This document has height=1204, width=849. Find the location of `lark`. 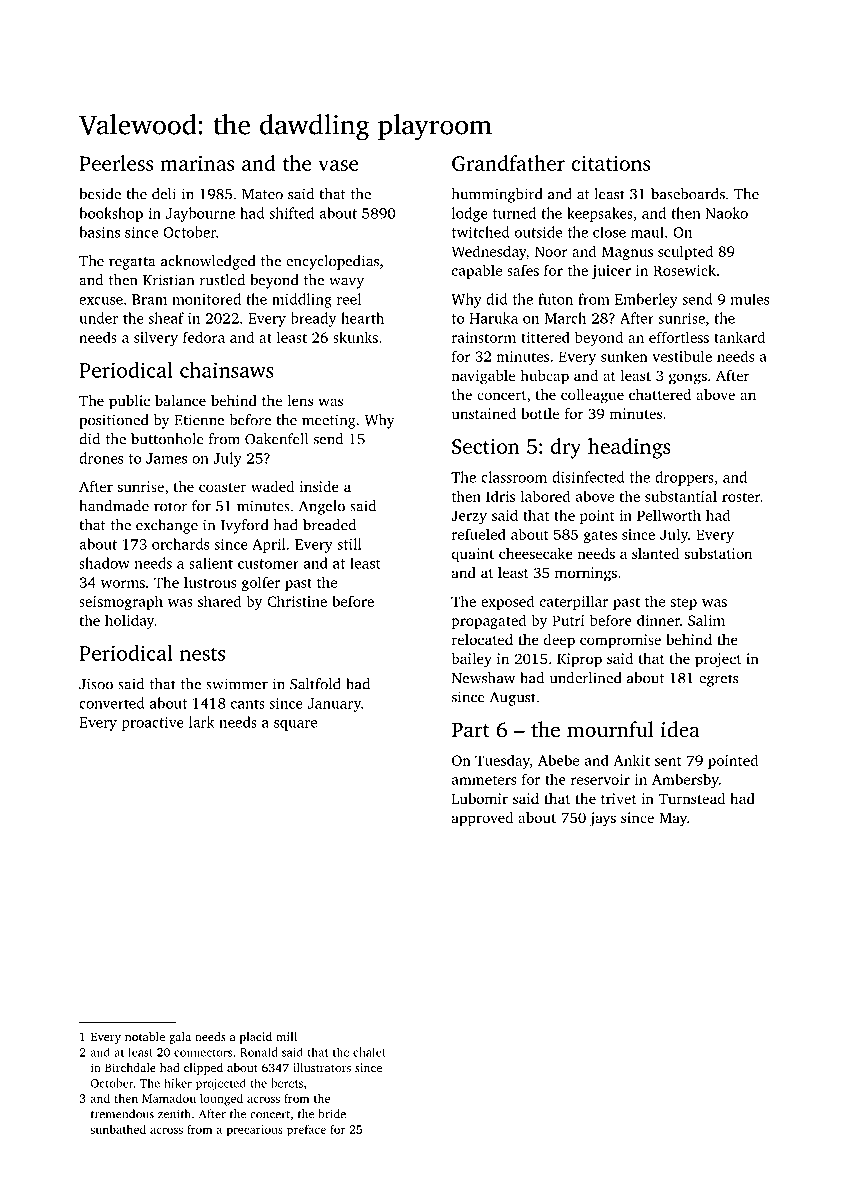

lark is located at coordinates (201, 722).
